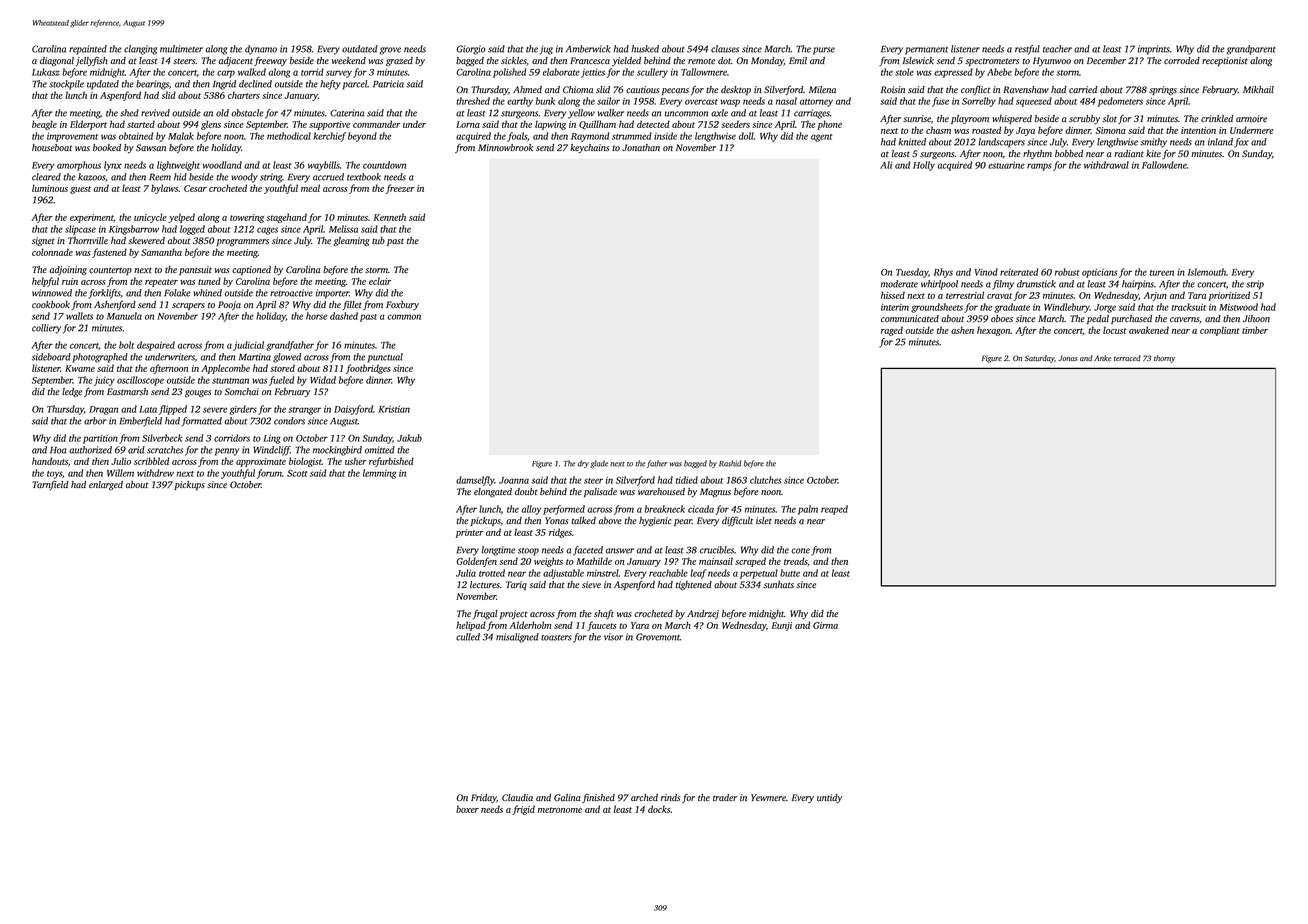  What do you see at coordinates (1001, 143) in the screenshot?
I see `landscapers` at bounding box center [1001, 143].
